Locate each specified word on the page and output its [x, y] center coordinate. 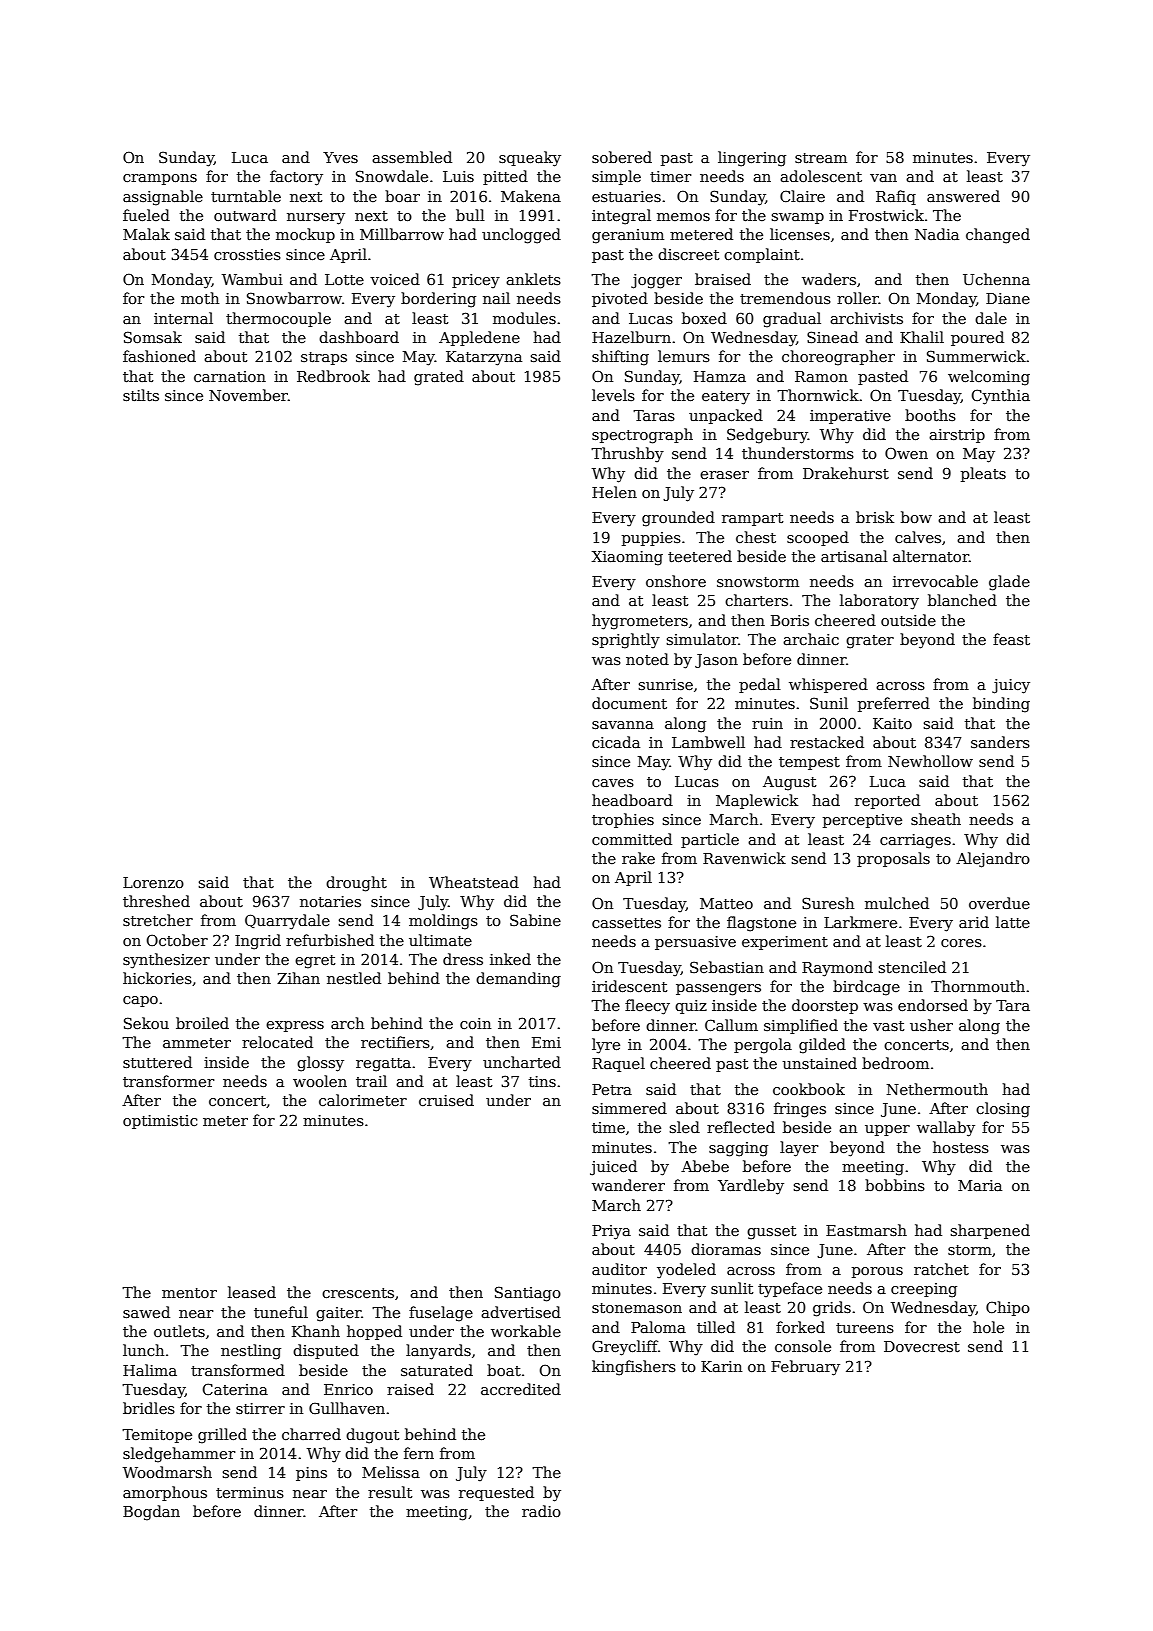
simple [616, 177]
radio [541, 1511]
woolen [320, 1081]
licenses [800, 234]
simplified [801, 1026]
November [248, 395]
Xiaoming [627, 558]
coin [475, 1023]
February [805, 1368]
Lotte [344, 279]
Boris [790, 620]
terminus [250, 1492]
